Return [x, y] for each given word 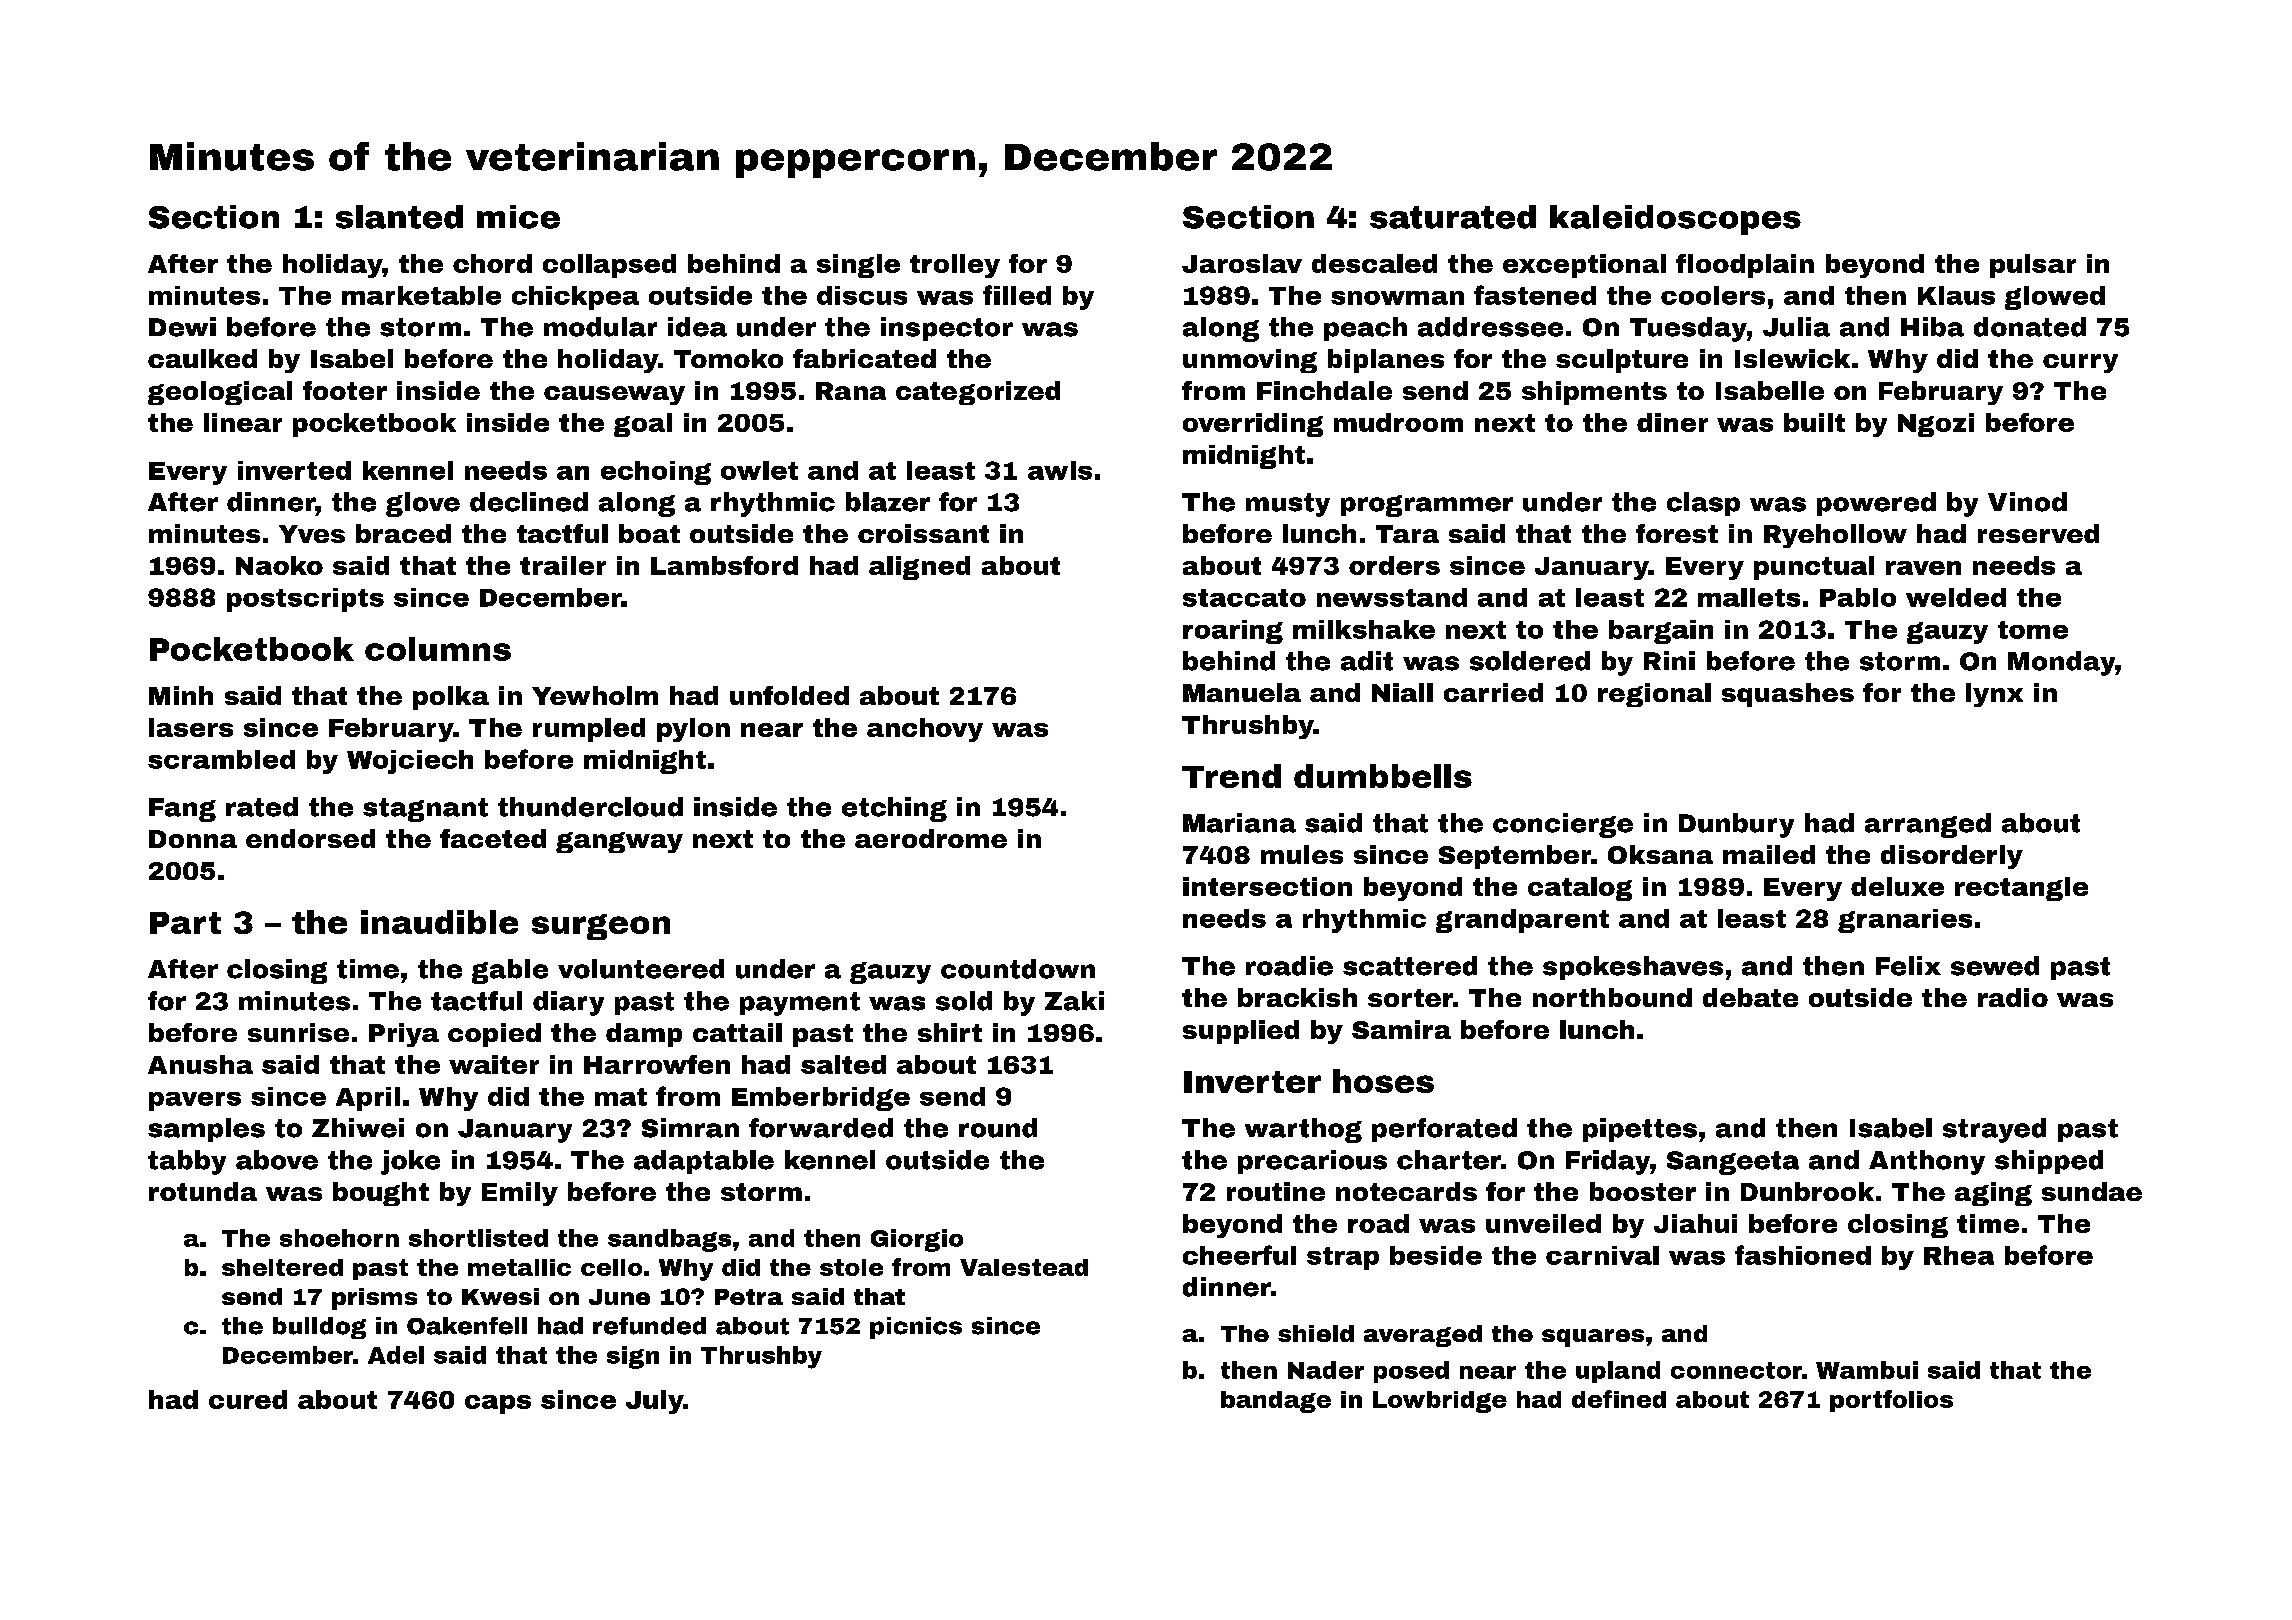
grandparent [1522, 921]
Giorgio [917, 1240]
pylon [693, 730]
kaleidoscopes [1675, 220]
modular [600, 327]
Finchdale [1324, 390]
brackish [1297, 997]
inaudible [439, 922]
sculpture [1622, 361]
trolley [955, 266]
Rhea [1959, 1255]
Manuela [1242, 692]
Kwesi [500, 1296]
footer [345, 390]
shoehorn [339, 1238]
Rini [1669, 660]
